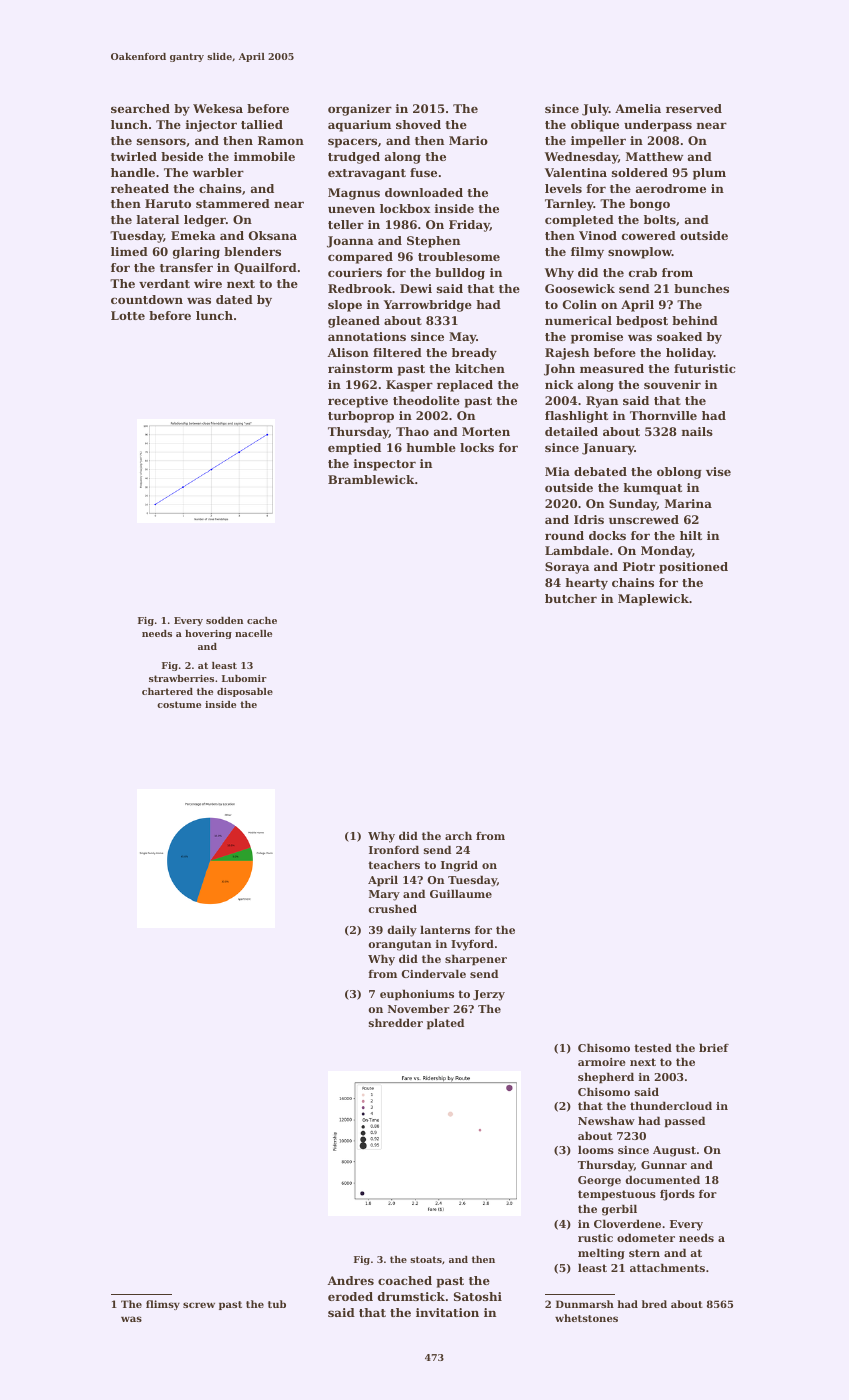 The height and width of the screenshot is (1400, 849). Describe the element at coordinates (158, 219) in the screenshot. I see `lateral` at that location.
